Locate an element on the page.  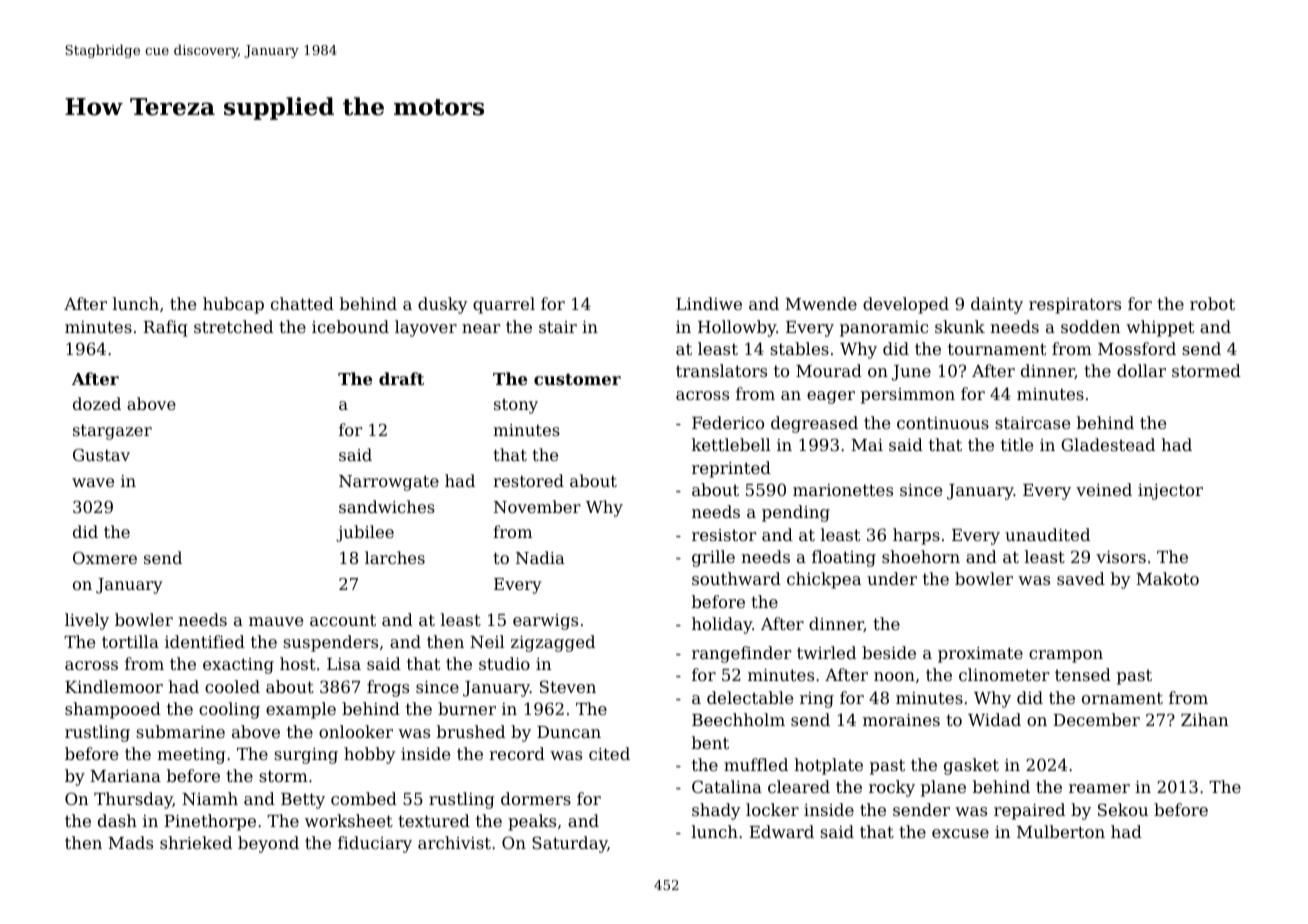
Lisa is located at coordinates (344, 664).
